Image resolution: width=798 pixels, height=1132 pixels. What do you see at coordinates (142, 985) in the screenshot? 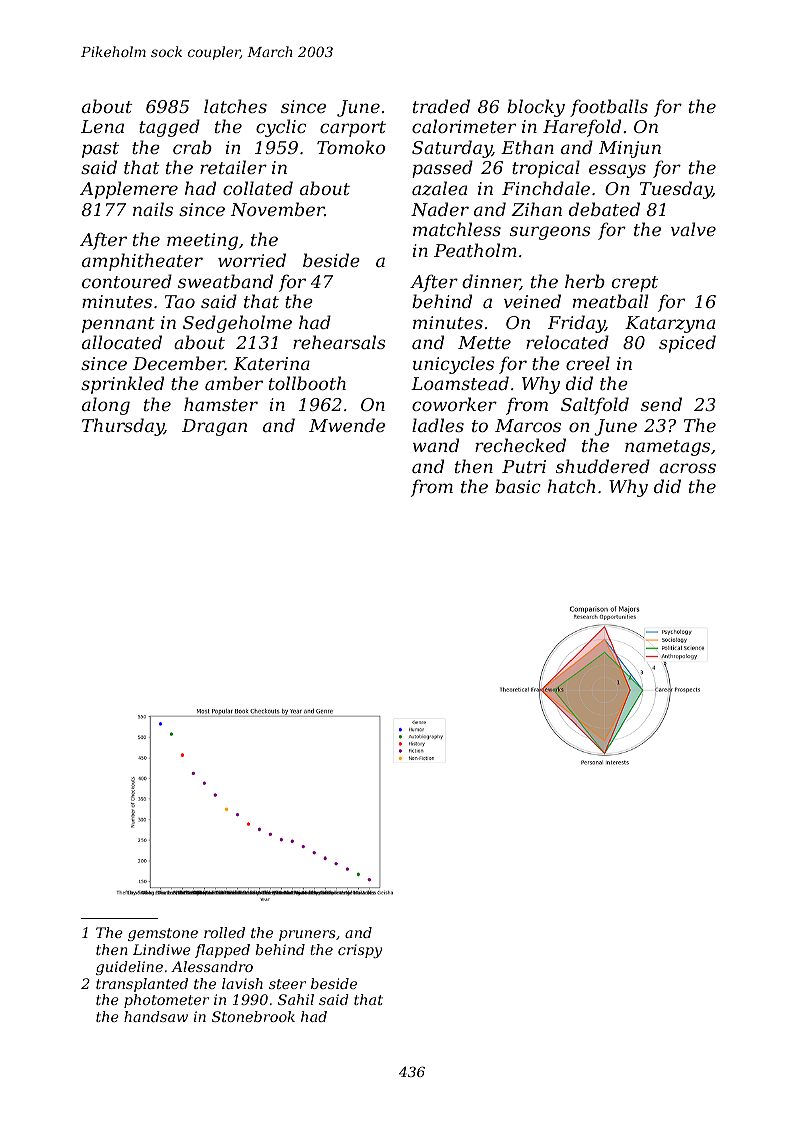
I see `transplanted` at bounding box center [142, 985].
